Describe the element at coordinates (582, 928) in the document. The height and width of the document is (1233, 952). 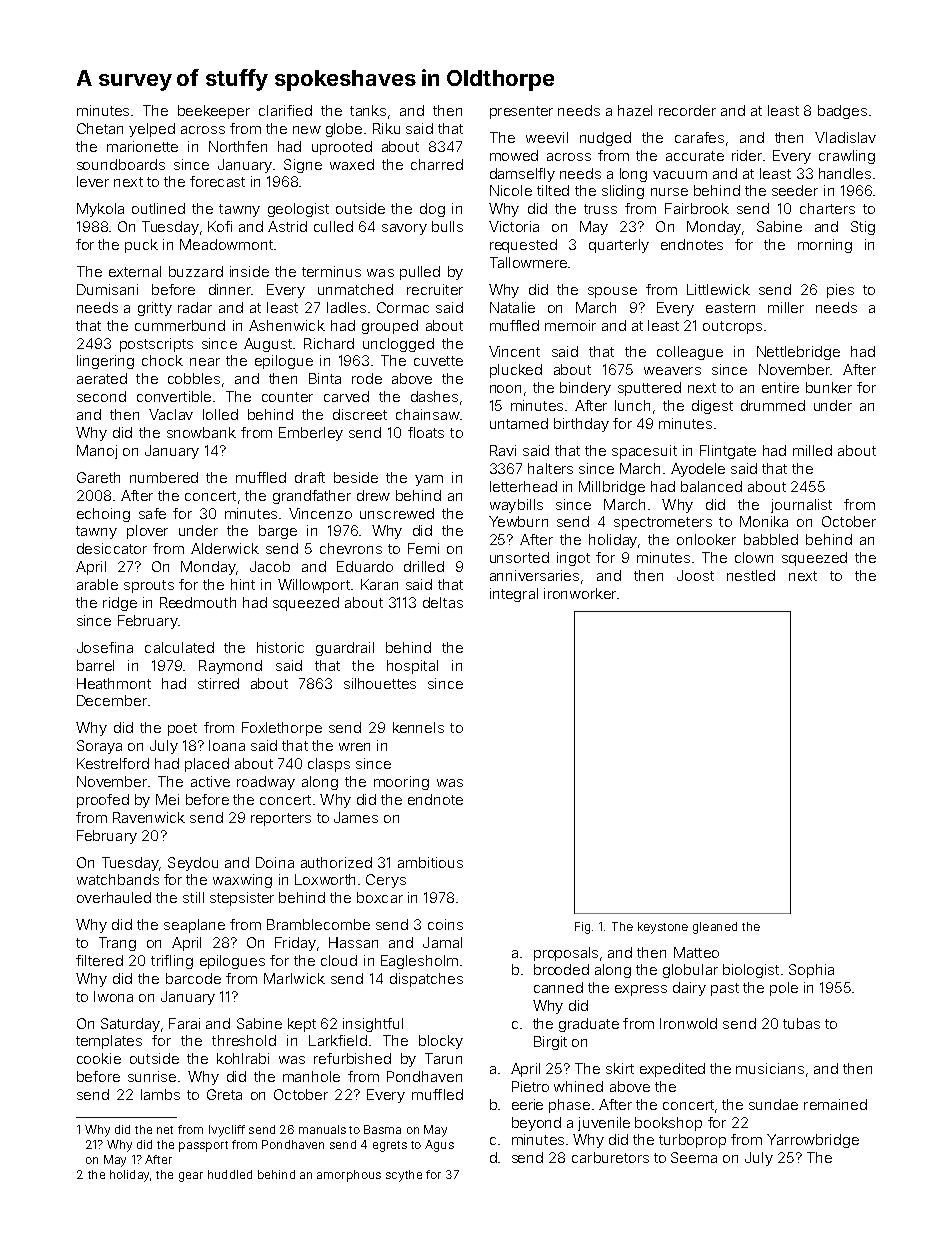
I see `Fig` at that location.
